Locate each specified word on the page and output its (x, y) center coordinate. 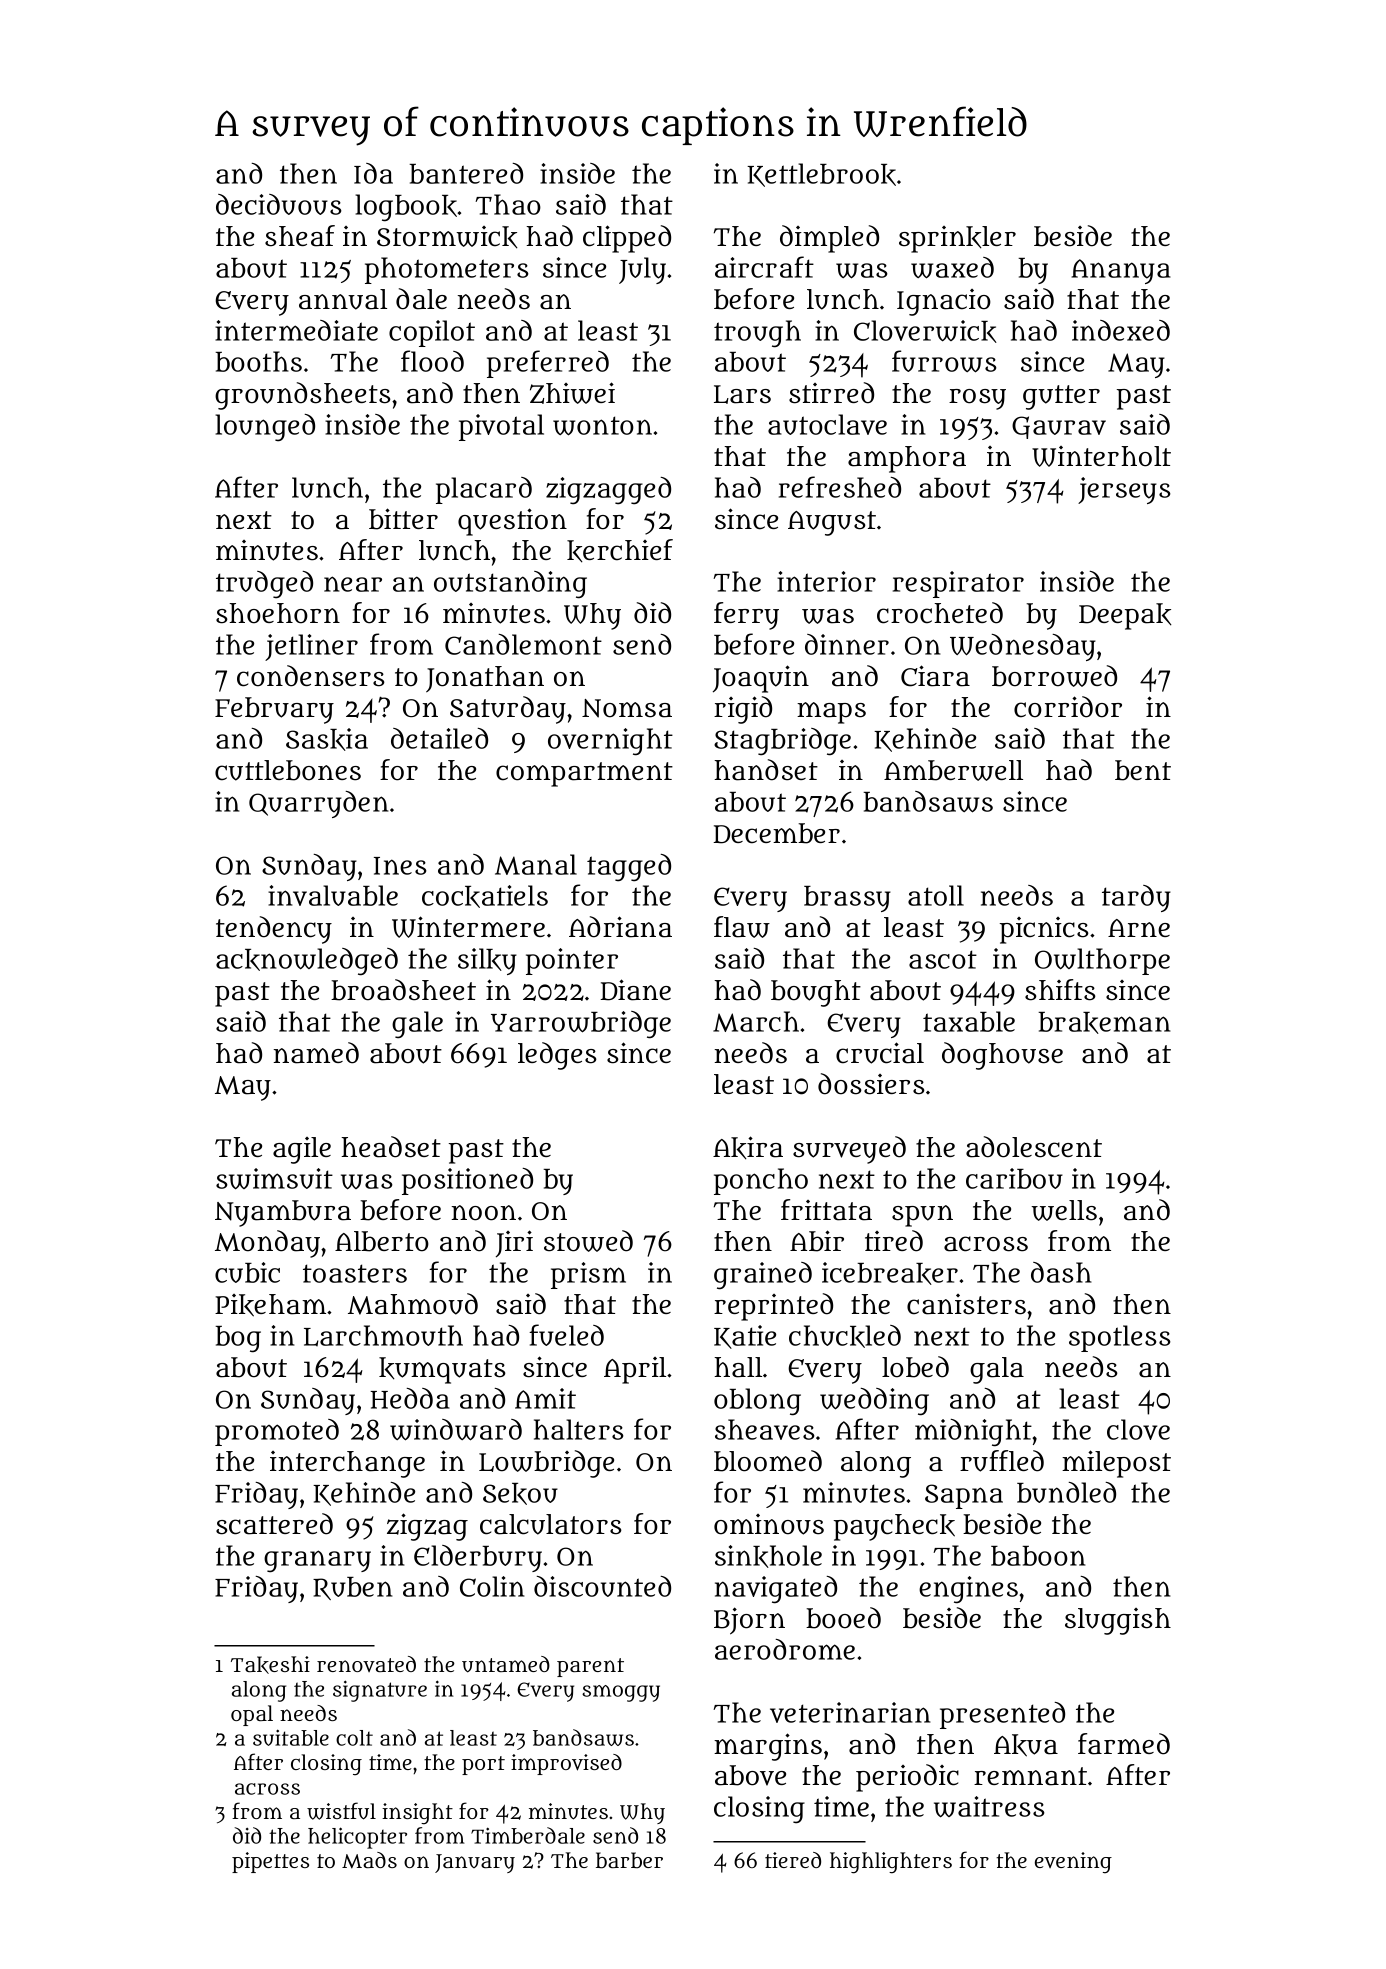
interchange (347, 1464)
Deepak (1125, 616)
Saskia (327, 739)
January (475, 1863)
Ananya (1121, 271)
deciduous (279, 204)
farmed (1124, 1744)
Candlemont (523, 644)
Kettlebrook (821, 175)
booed (843, 1618)
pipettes (270, 1862)
